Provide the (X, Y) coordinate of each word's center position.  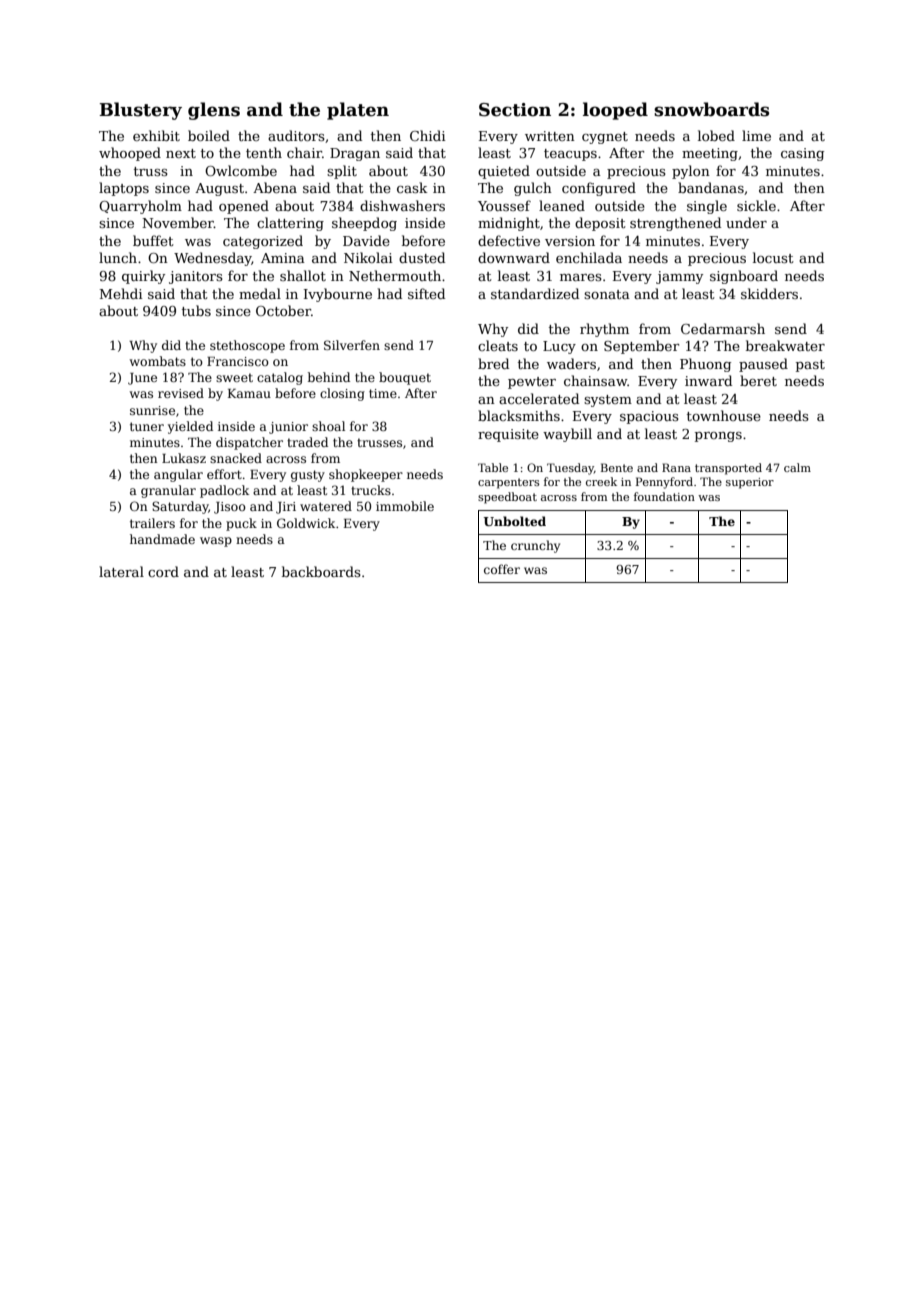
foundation (664, 496)
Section (515, 110)
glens (214, 111)
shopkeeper (366, 475)
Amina (283, 258)
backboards (321, 571)
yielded (190, 427)
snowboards (711, 109)
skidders (769, 293)
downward (514, 257)
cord (163, 571)
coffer (502, 569)
